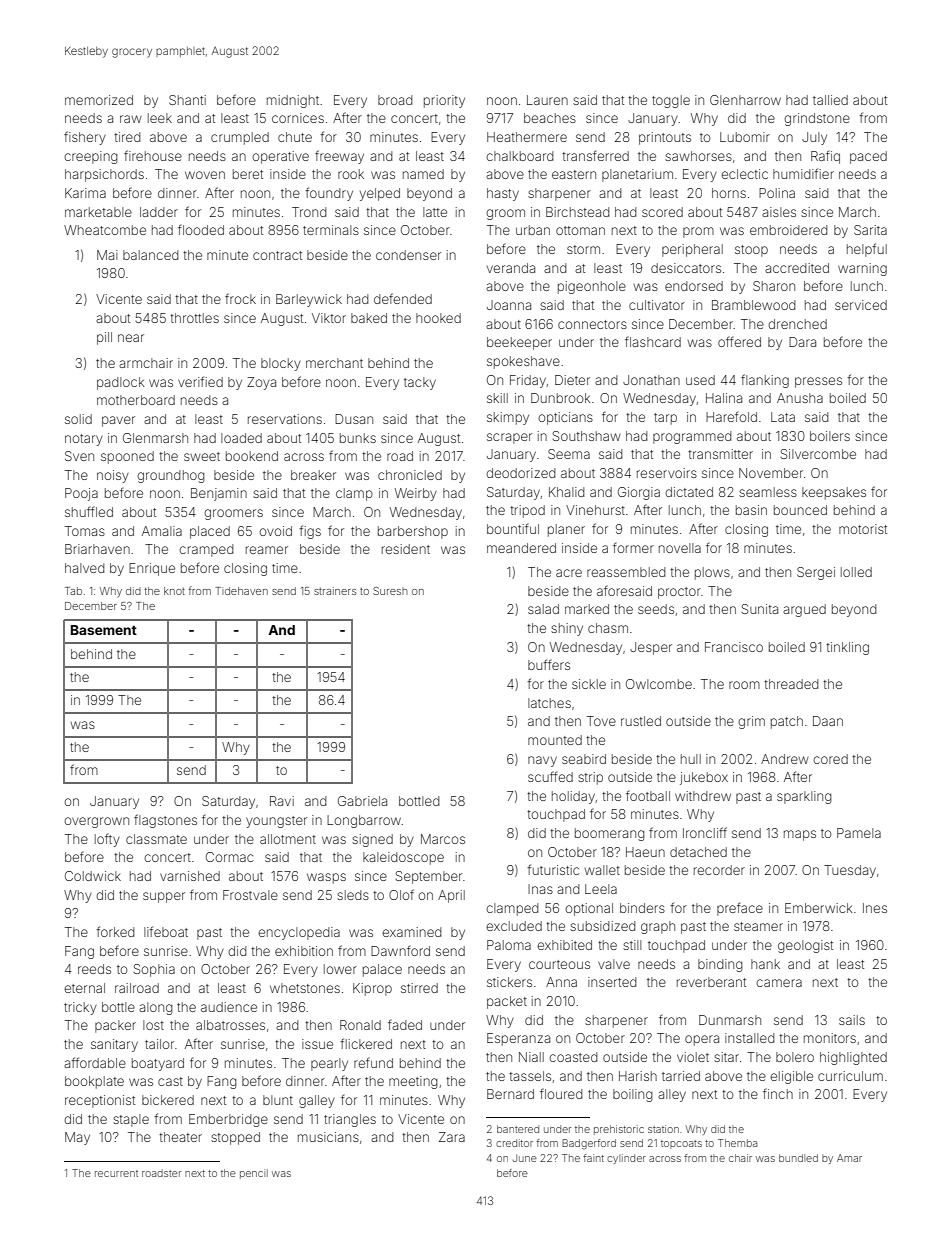  What do you see at coordinates (241, 591) in the document?
I see `Tidehaven` at bounding box center [241, 591].
